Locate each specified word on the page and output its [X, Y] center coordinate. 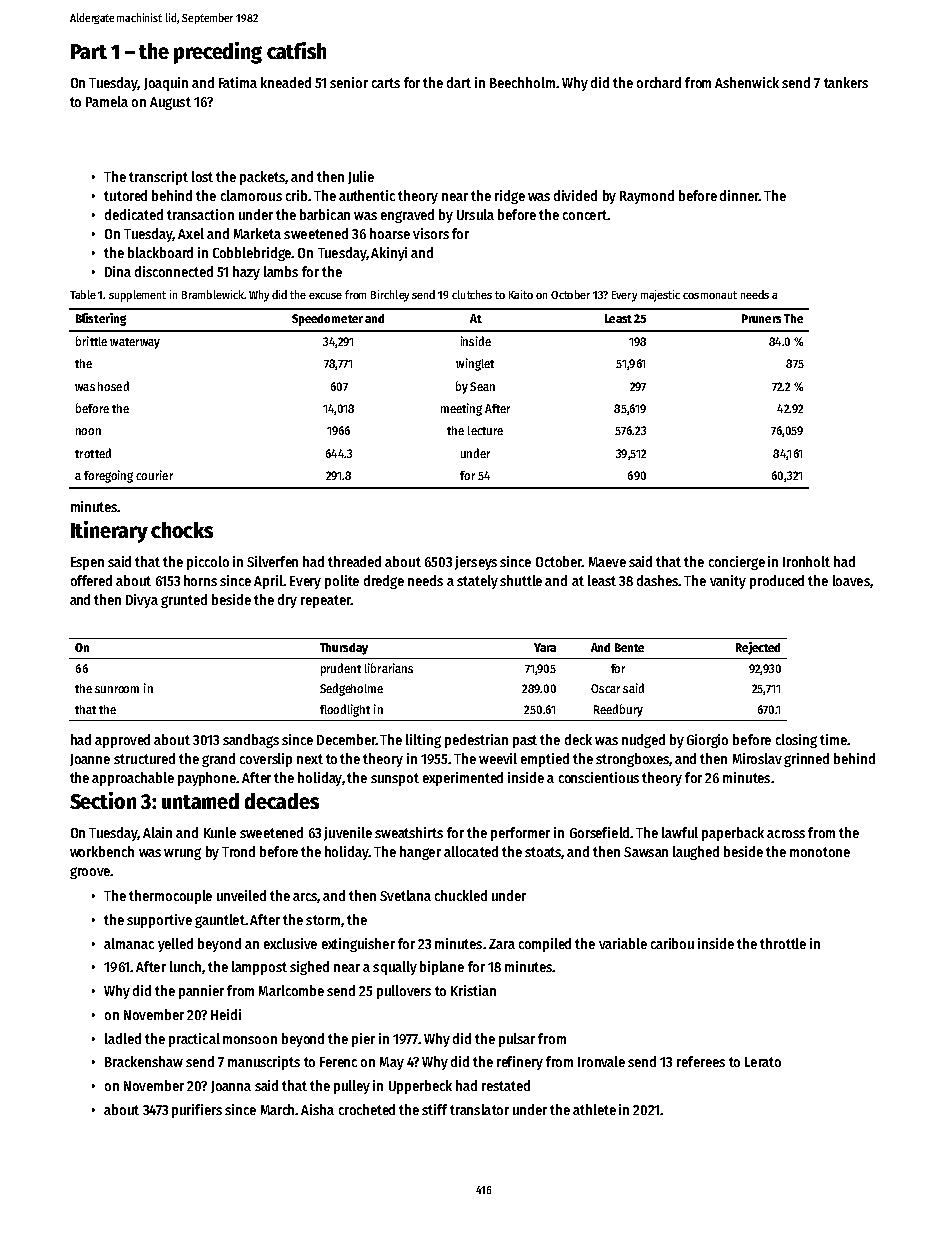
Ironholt [806, 561]
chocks [182, 530]
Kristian [473, 990]
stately [477, 582]
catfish [296, 50]
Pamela [107, 101]
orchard [659, 82]
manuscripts [264, 1063]
